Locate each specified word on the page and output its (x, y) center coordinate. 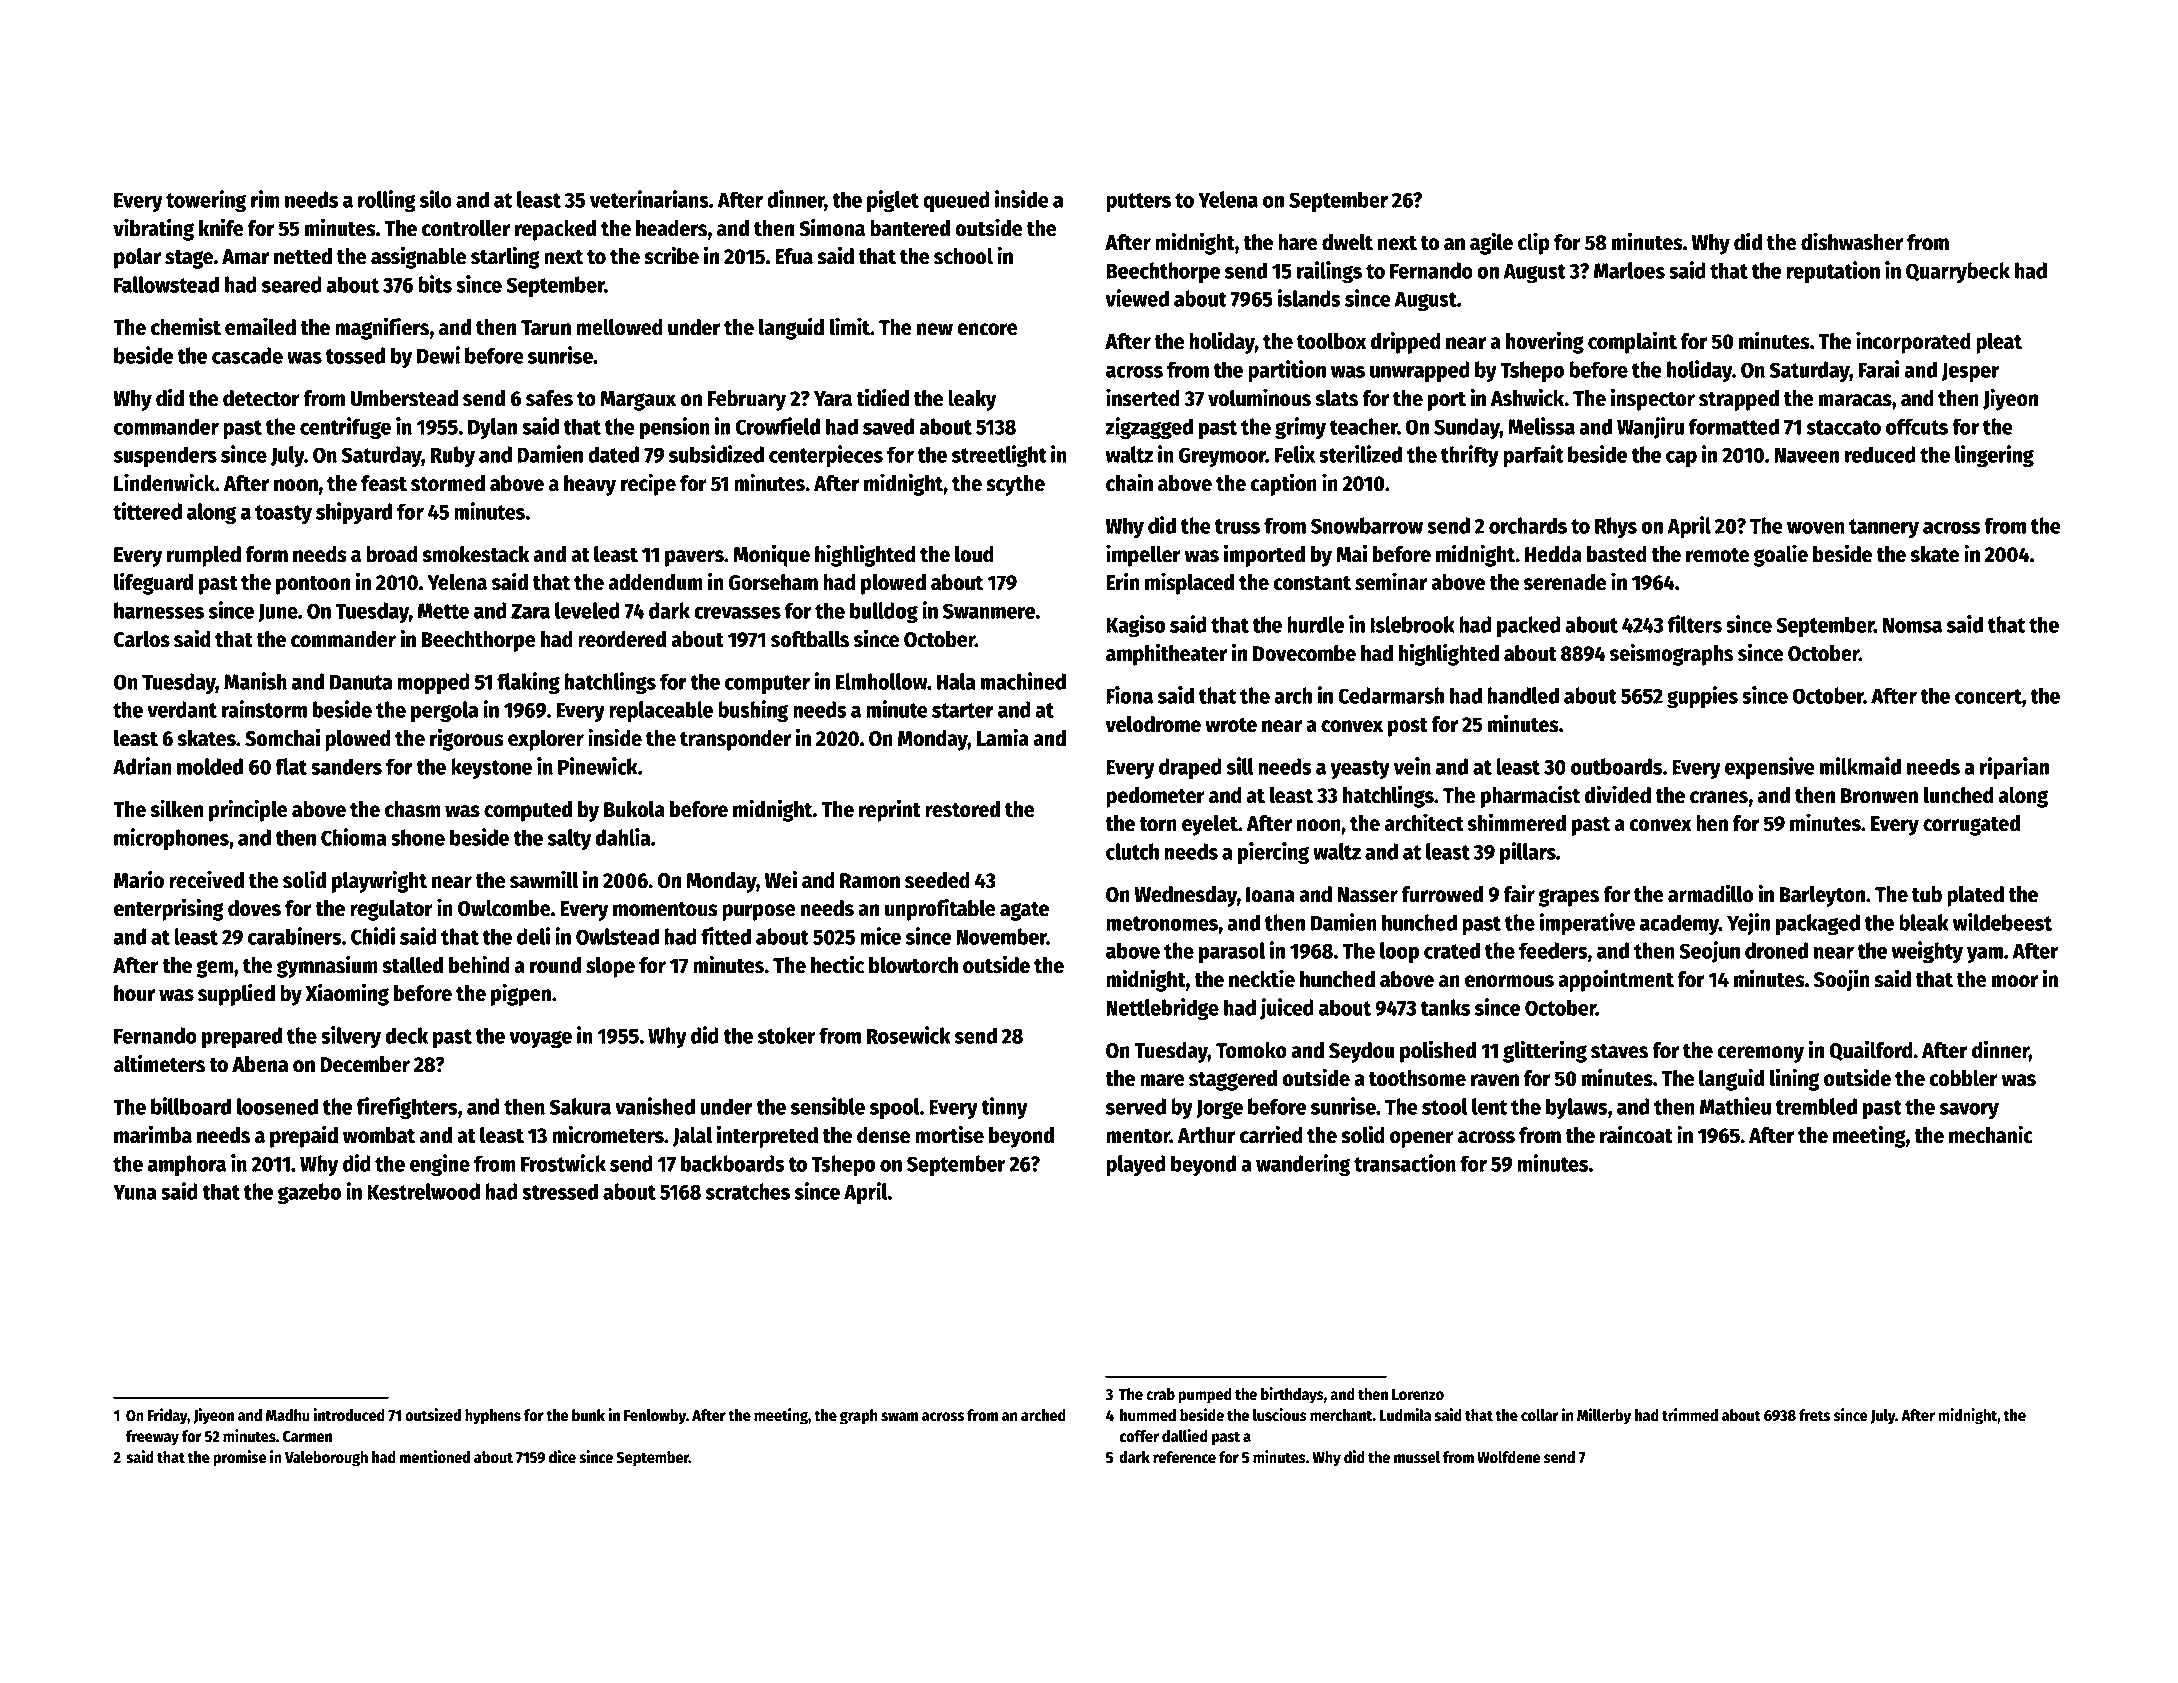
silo (436, 199)
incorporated (1913, 342)
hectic (837, 964)
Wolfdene (1509, 1457)
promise (240, 1458)
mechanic (1991, 1134)
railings (1329, 272)
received (206, 879)
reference (1184, 1457)
